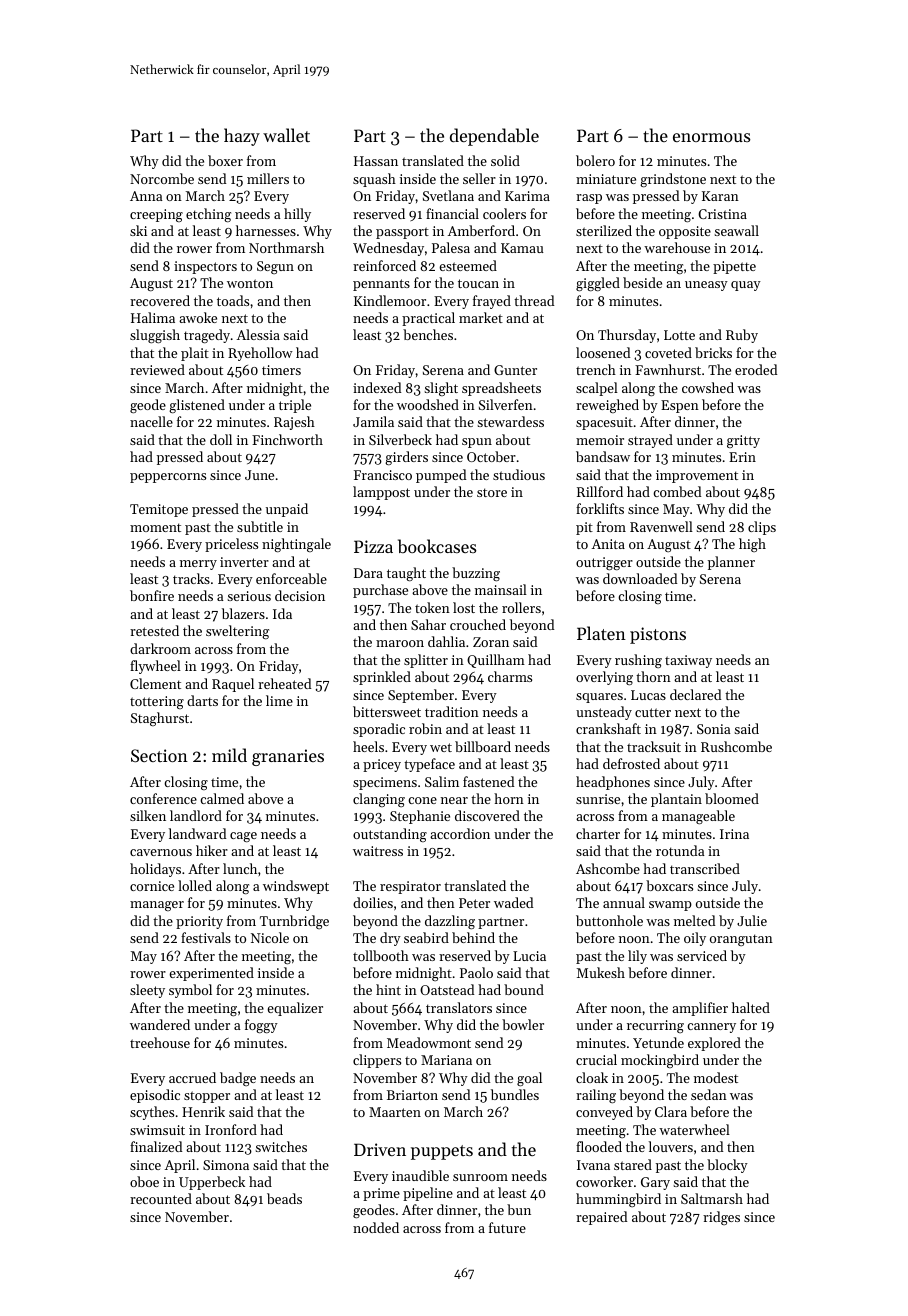  I want to click on switches, so click(281, 1146).
